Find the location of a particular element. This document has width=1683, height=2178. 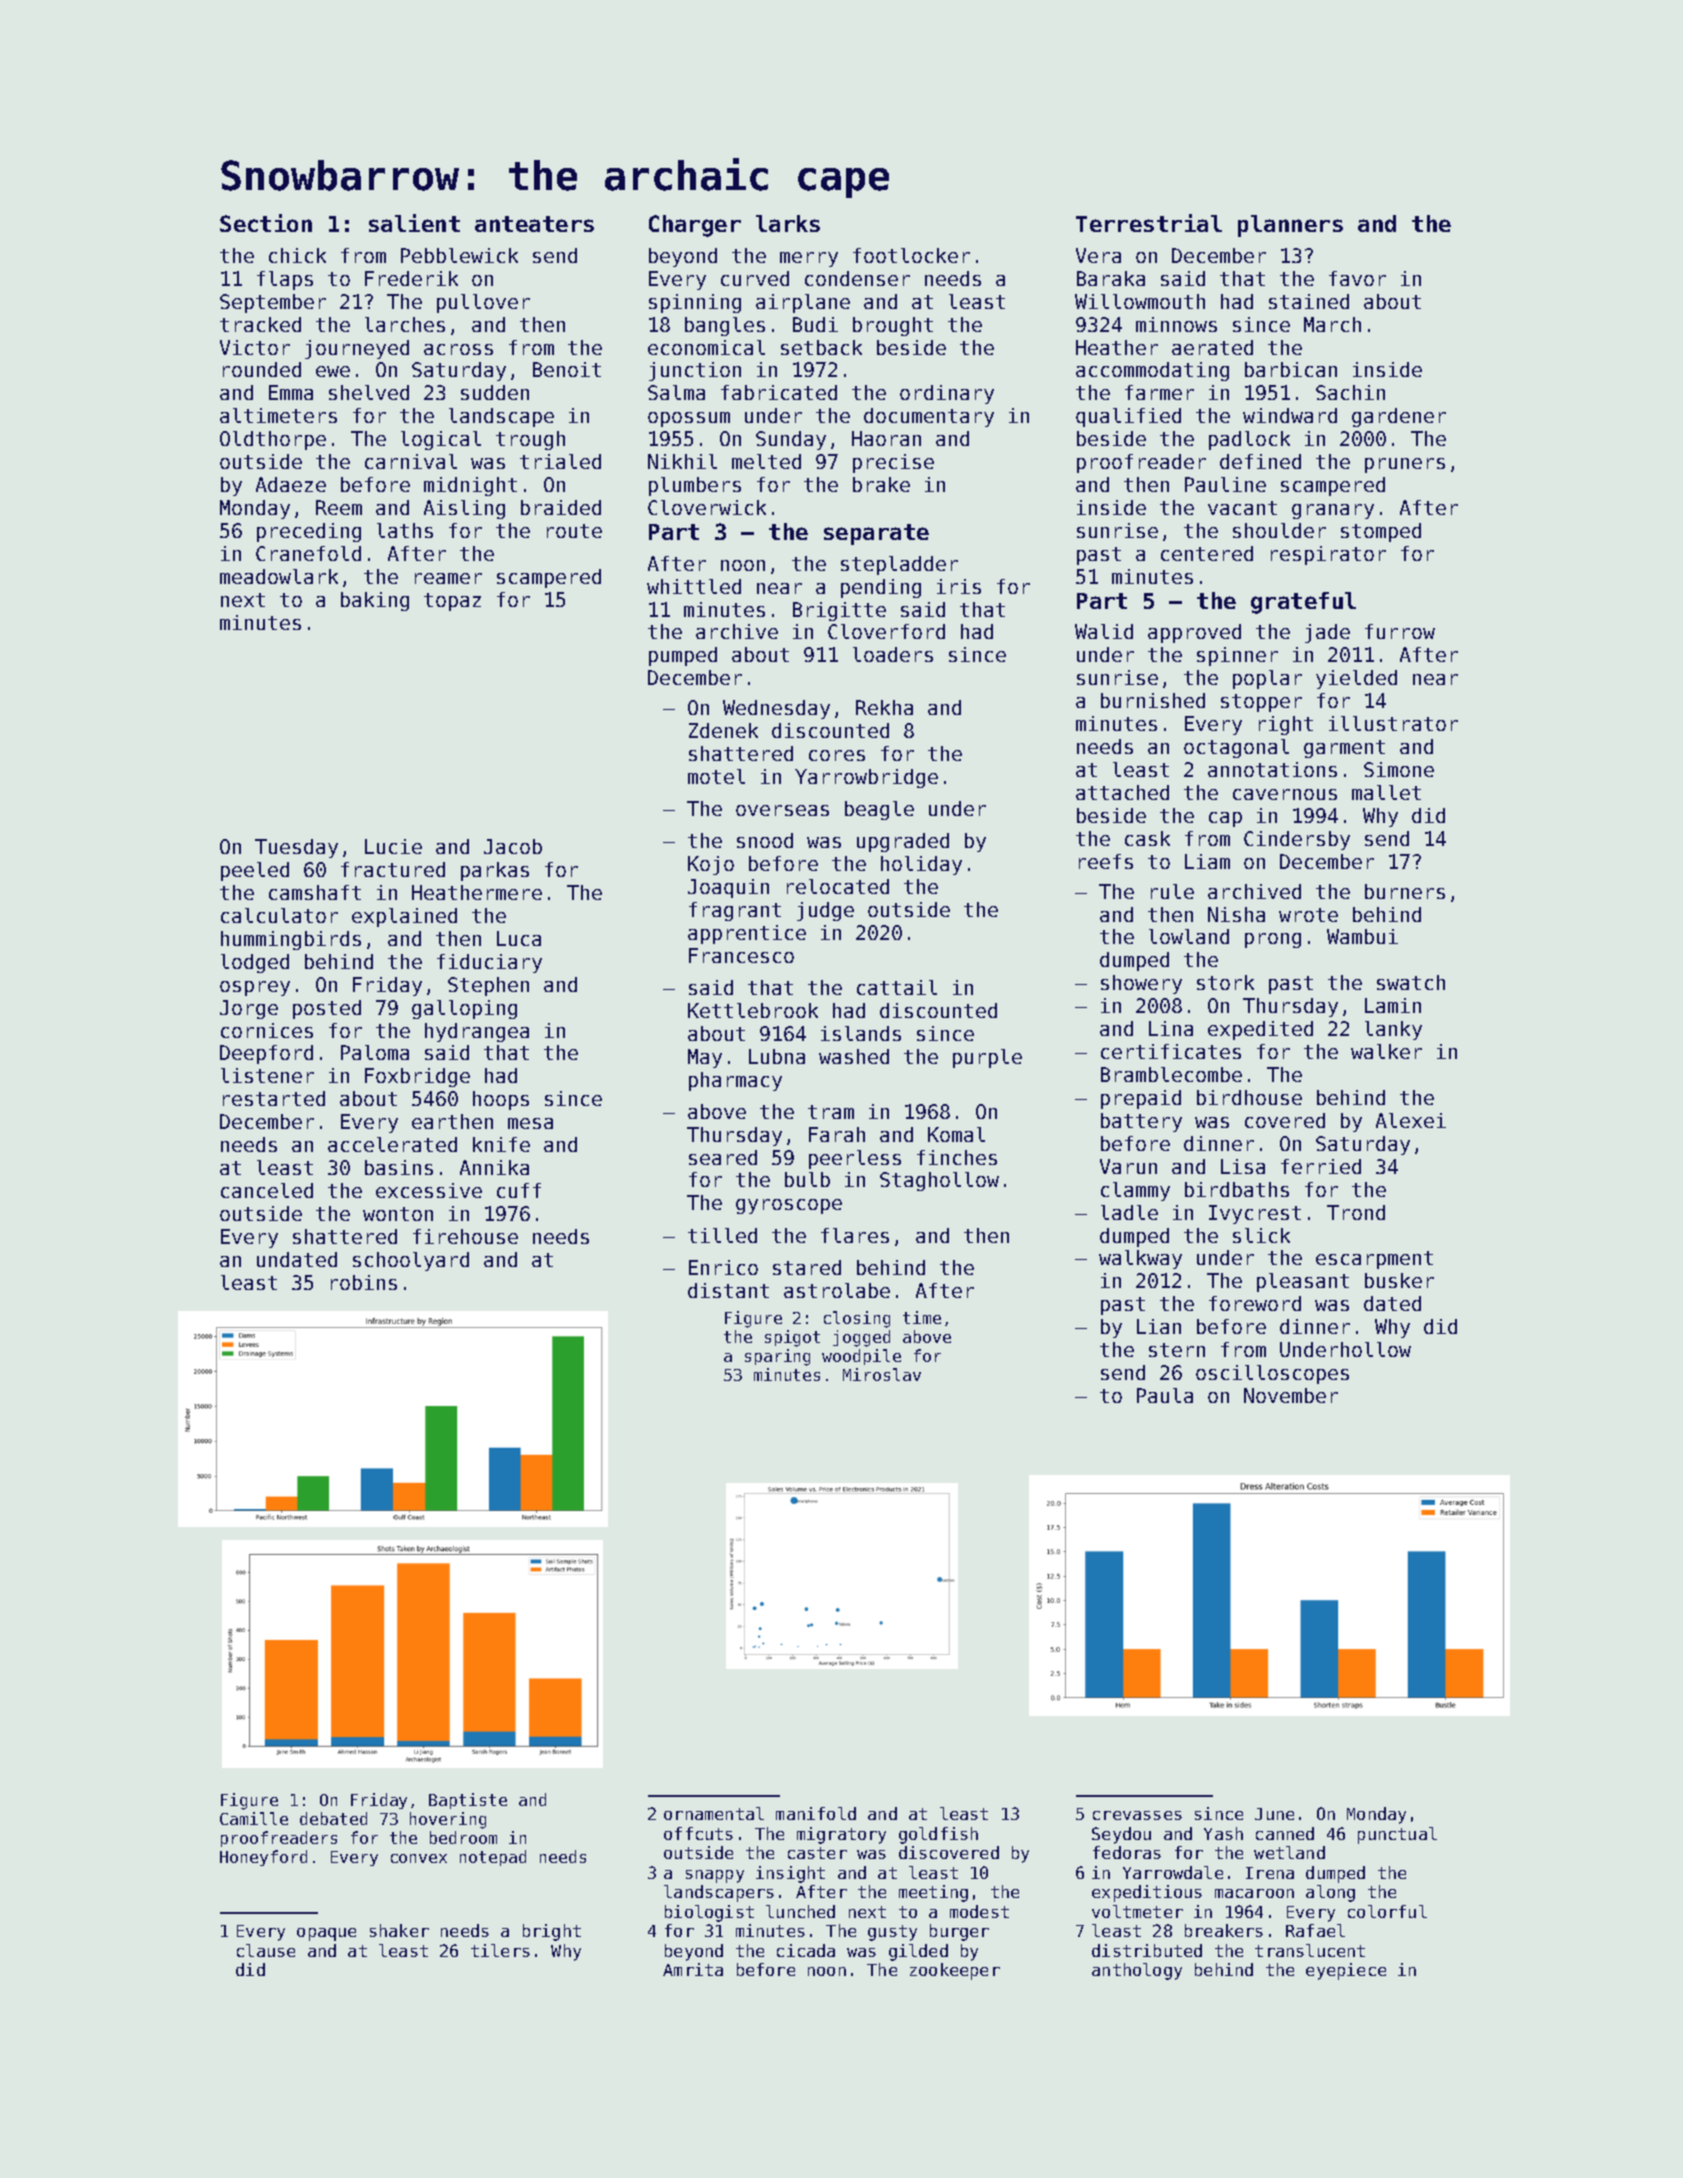

explained is located at coordinates (404, 917).
